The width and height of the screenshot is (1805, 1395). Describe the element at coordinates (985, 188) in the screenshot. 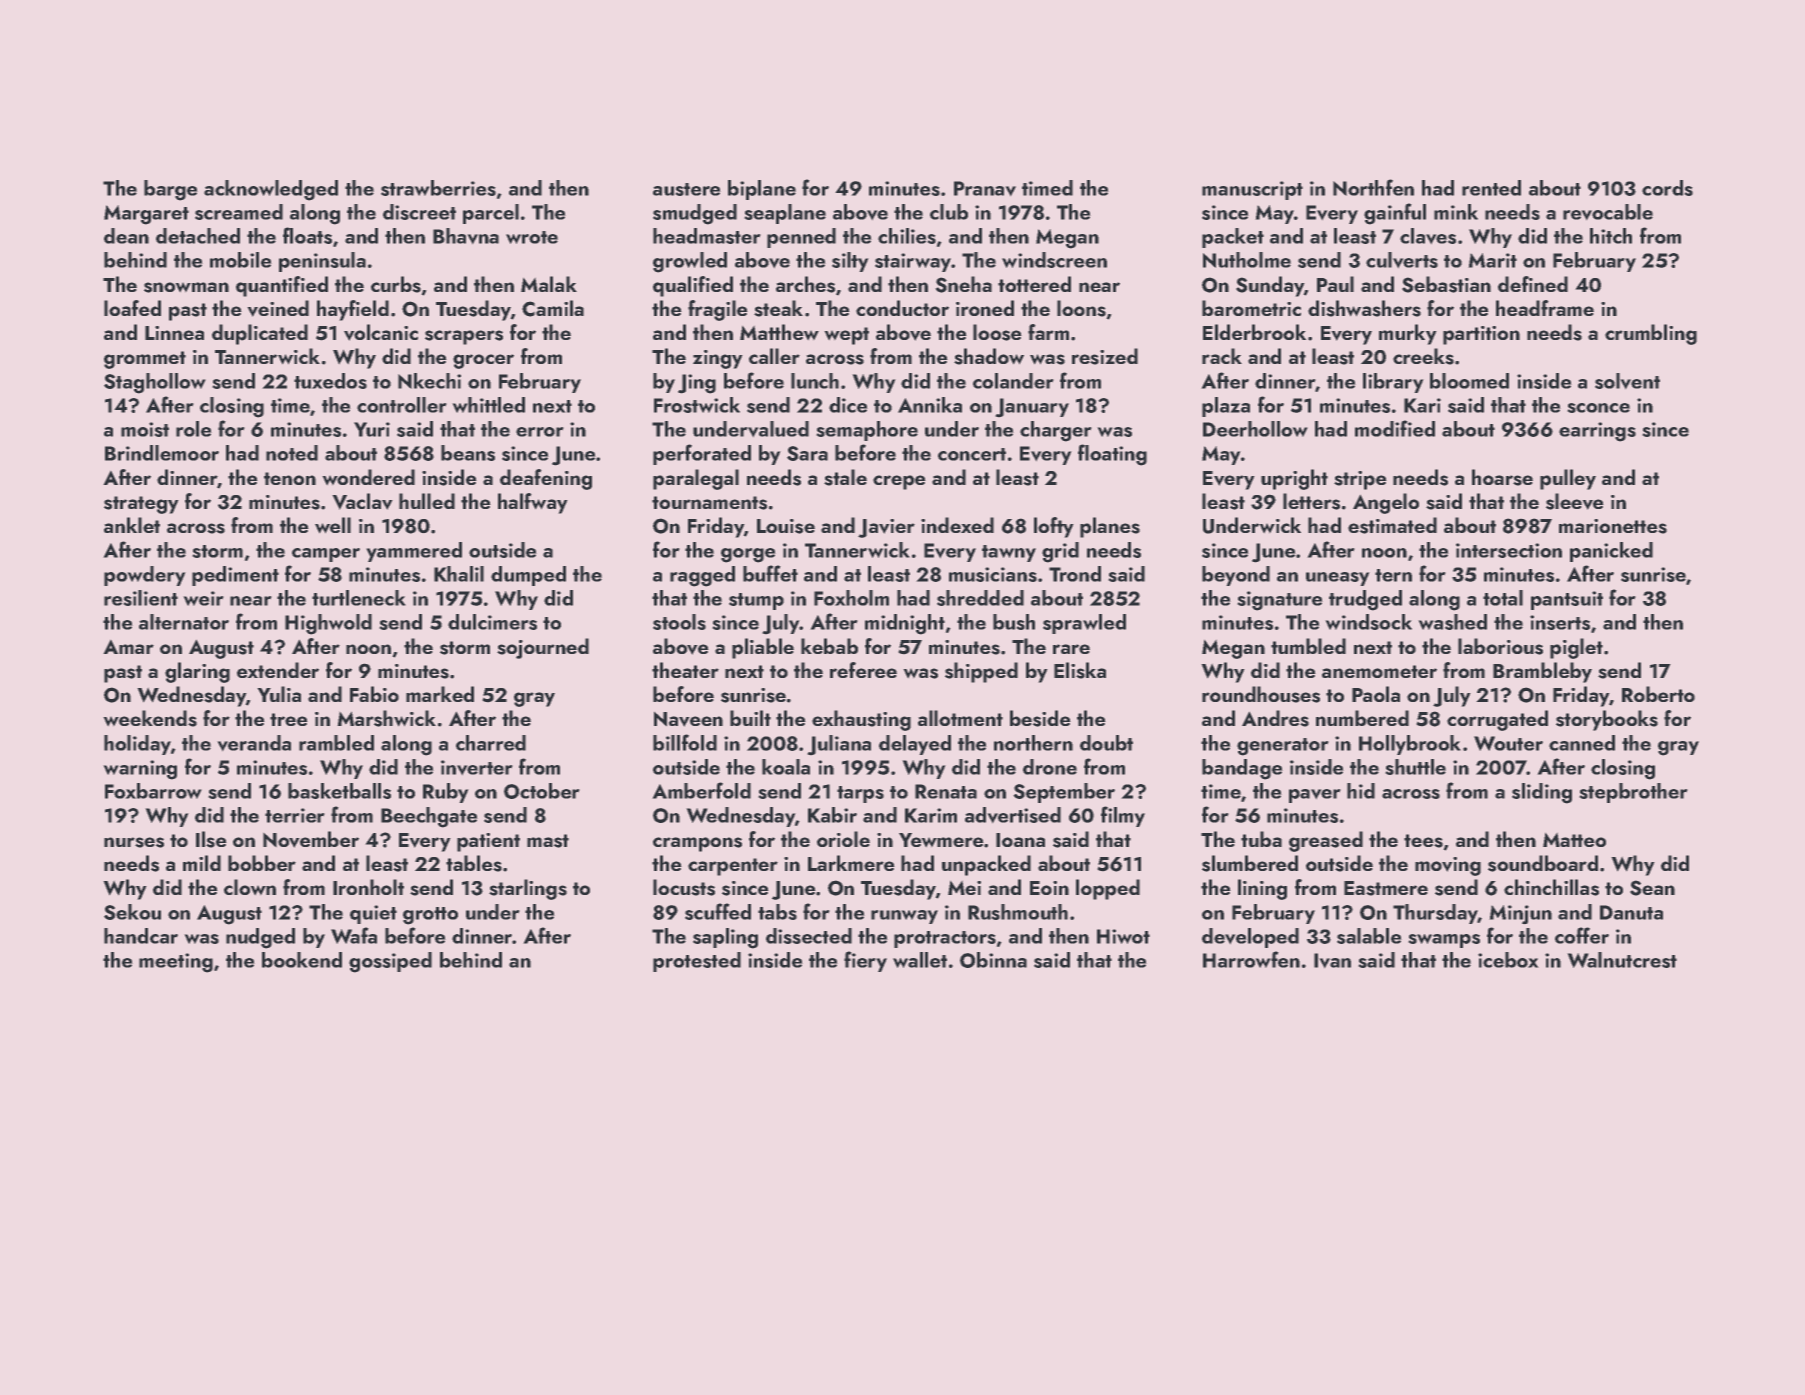

I see `Pranav` at that location.
